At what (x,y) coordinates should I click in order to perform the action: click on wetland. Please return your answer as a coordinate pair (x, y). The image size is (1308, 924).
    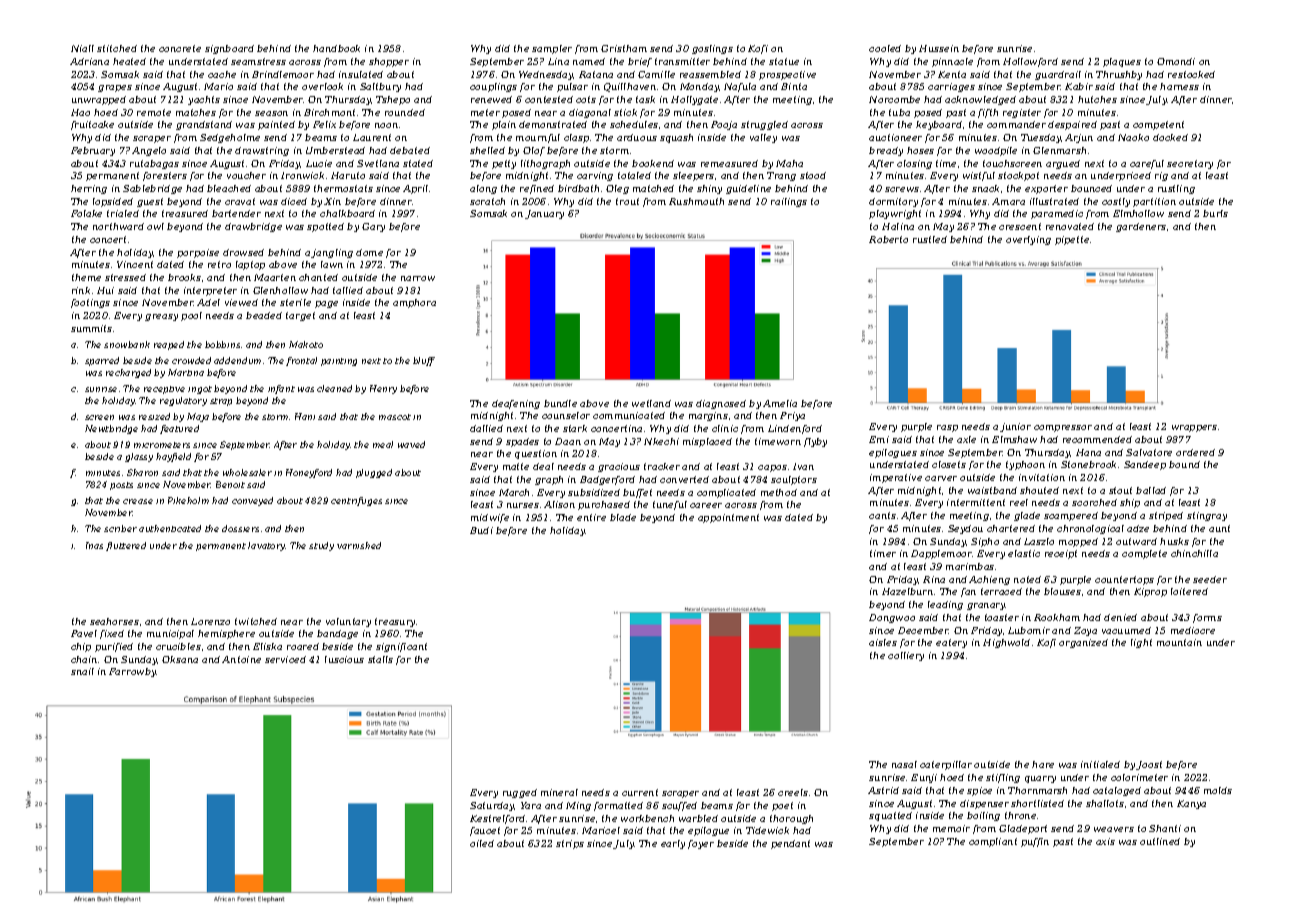
    Looking at the image, I should click on (651, 403).
